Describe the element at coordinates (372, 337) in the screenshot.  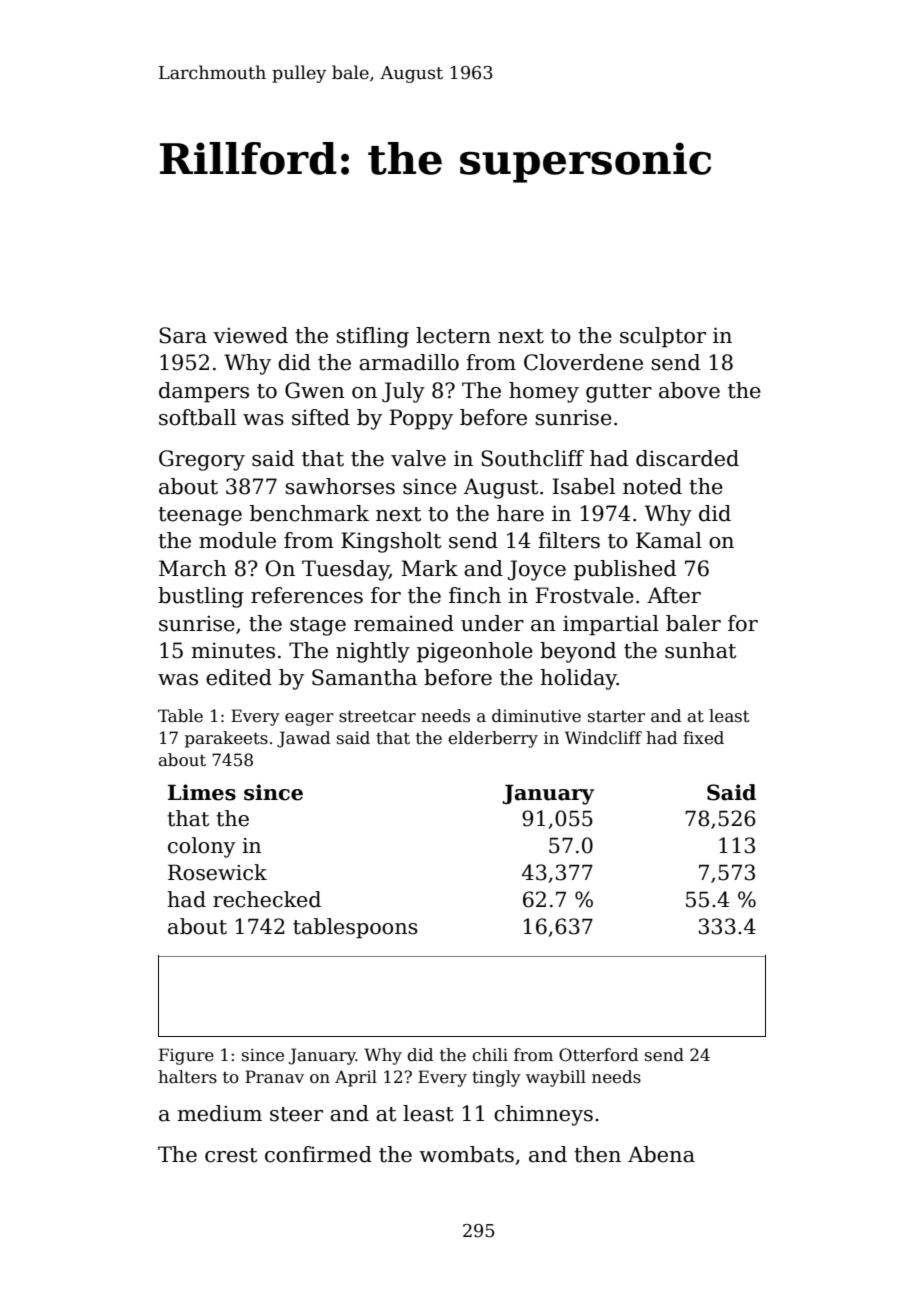
I see `stifling` at that location.
